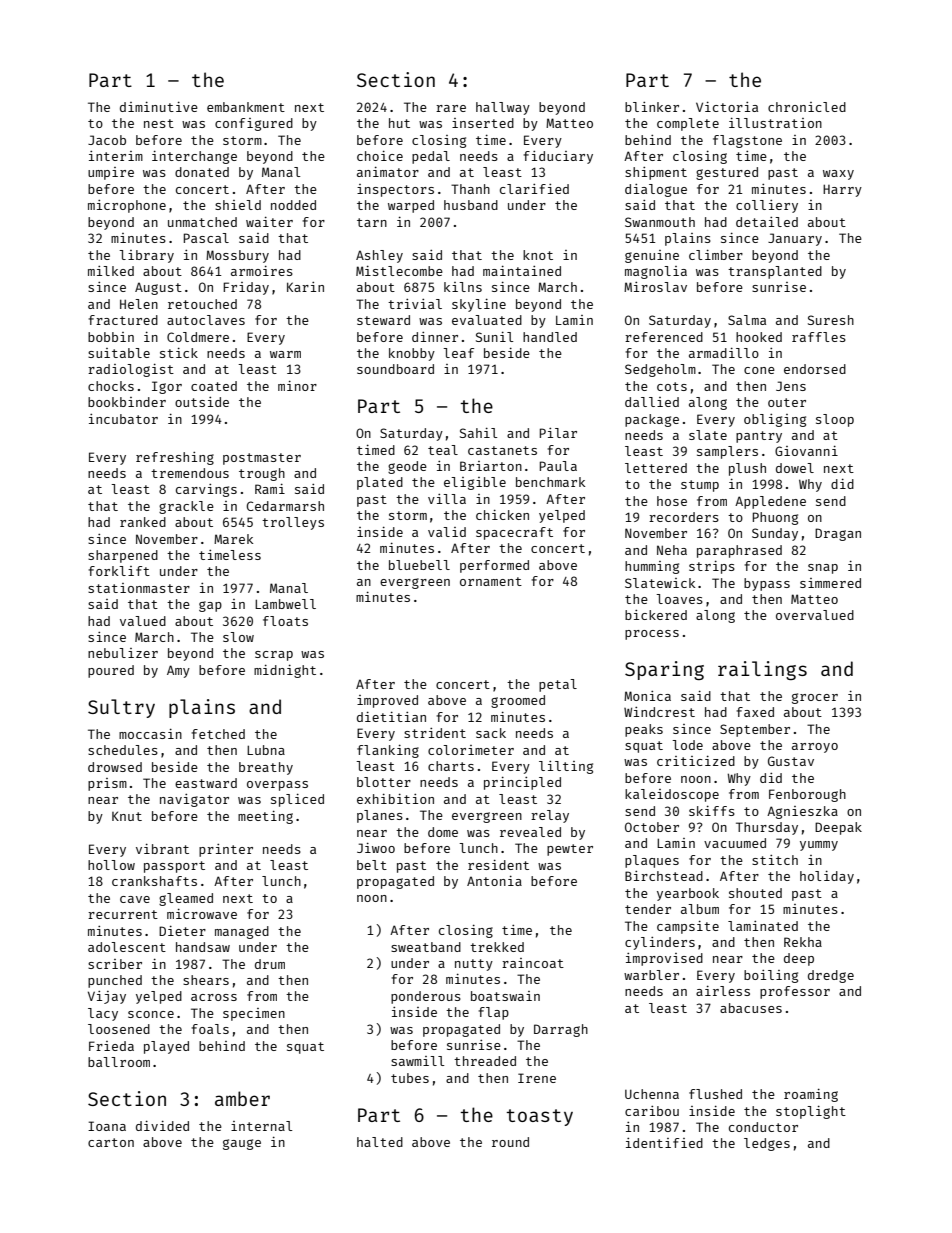 This screenshot has width=952, height=1233. What do you see at coordinates (246, 107) in the screenshot?
I see `embankment` at bounding box center [246, 107].
